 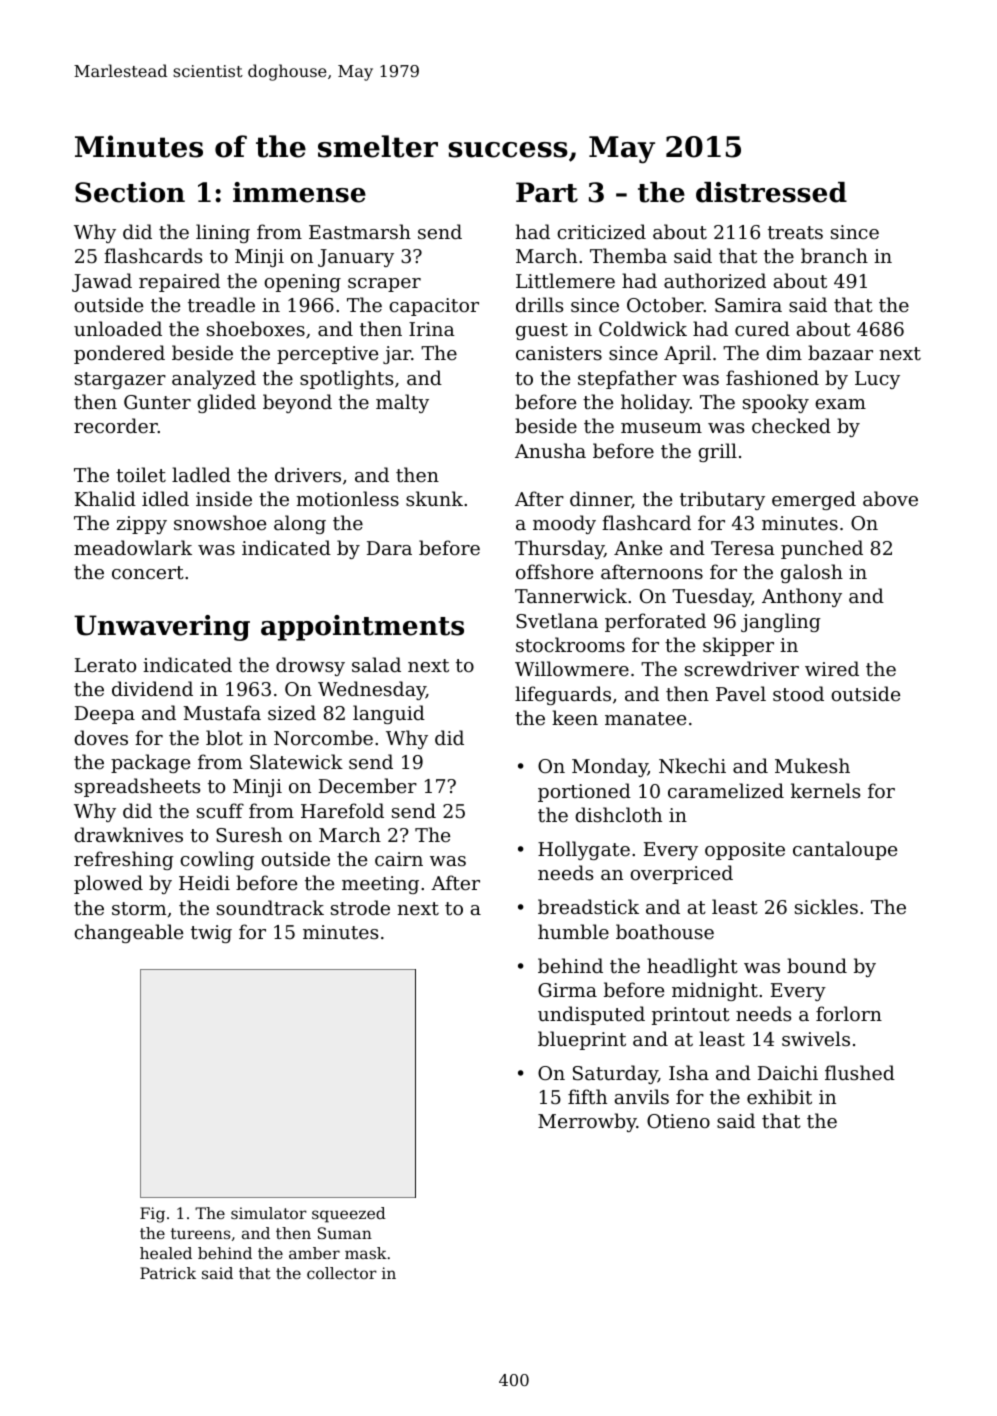 What do you see at coordinates (890, 498) in the image?
I see `above` at bounding box center [890, 498].
